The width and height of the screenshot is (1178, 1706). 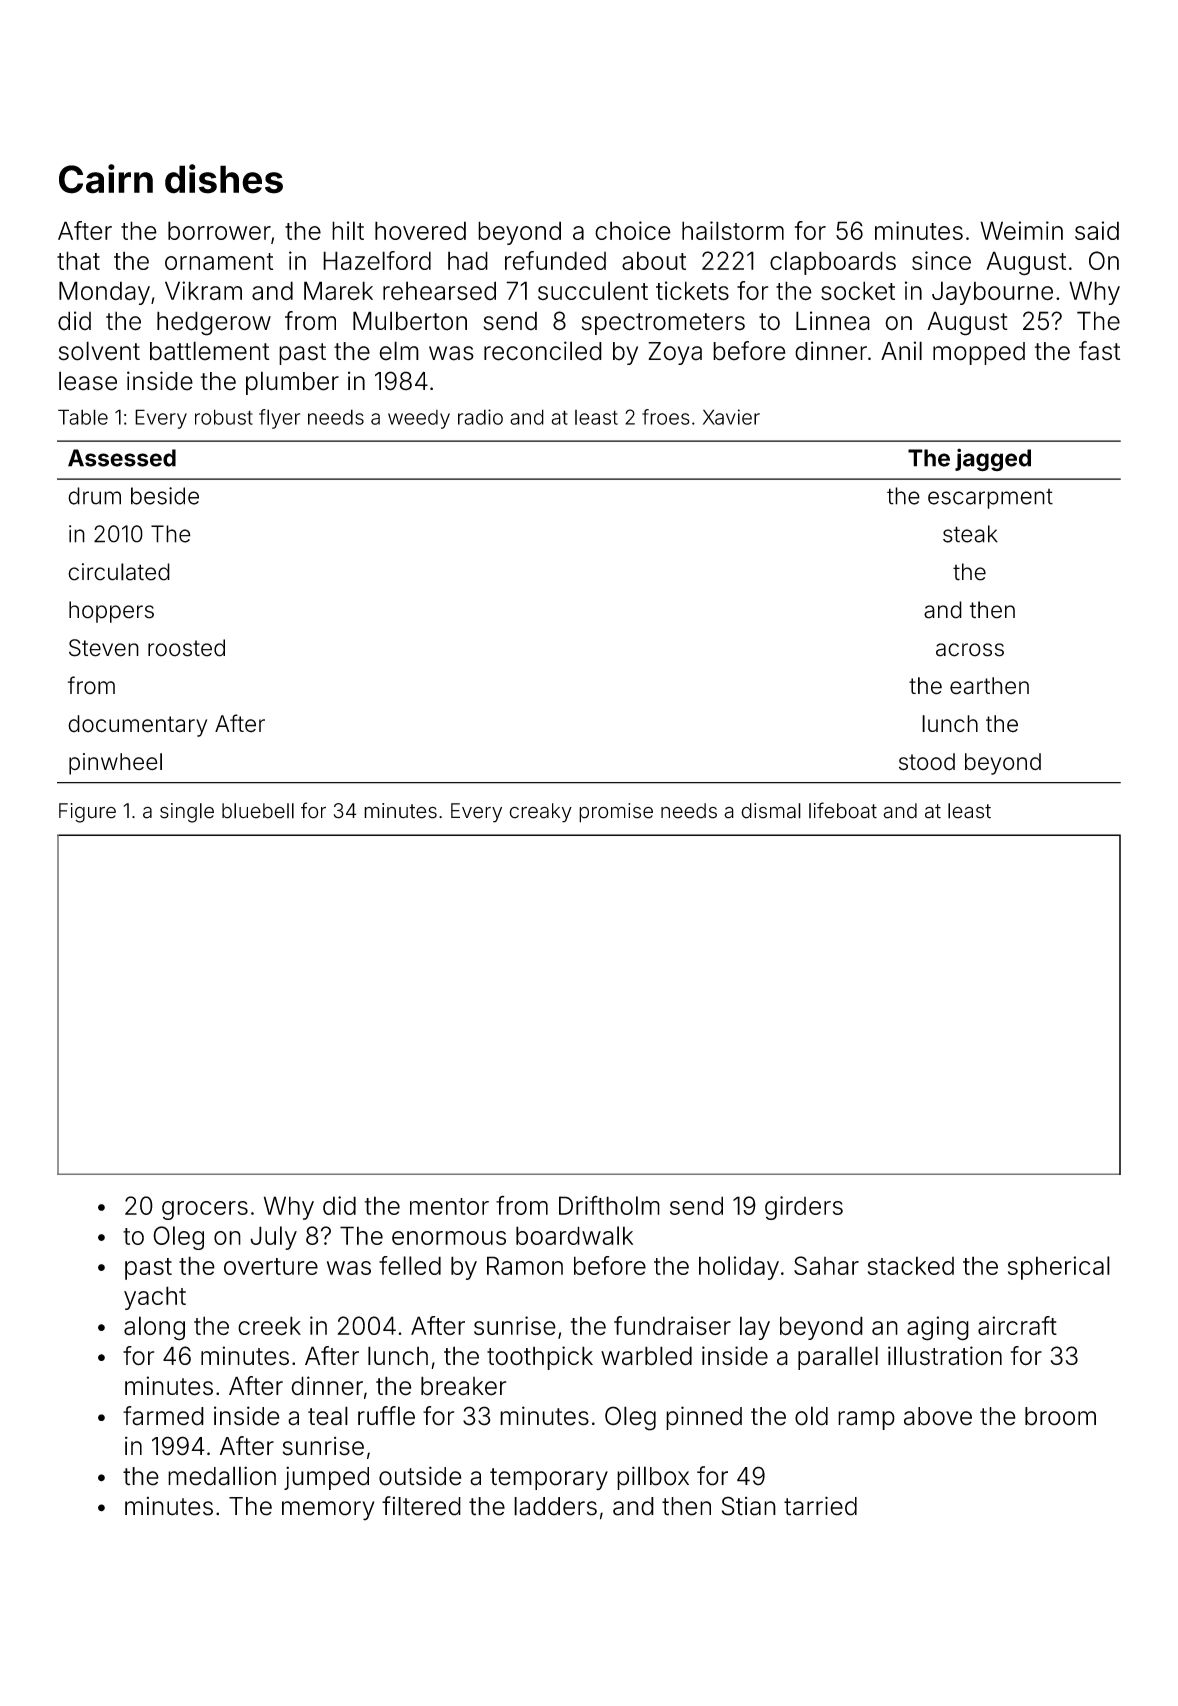 I want to click on froes, so click(x=666, y=417).
